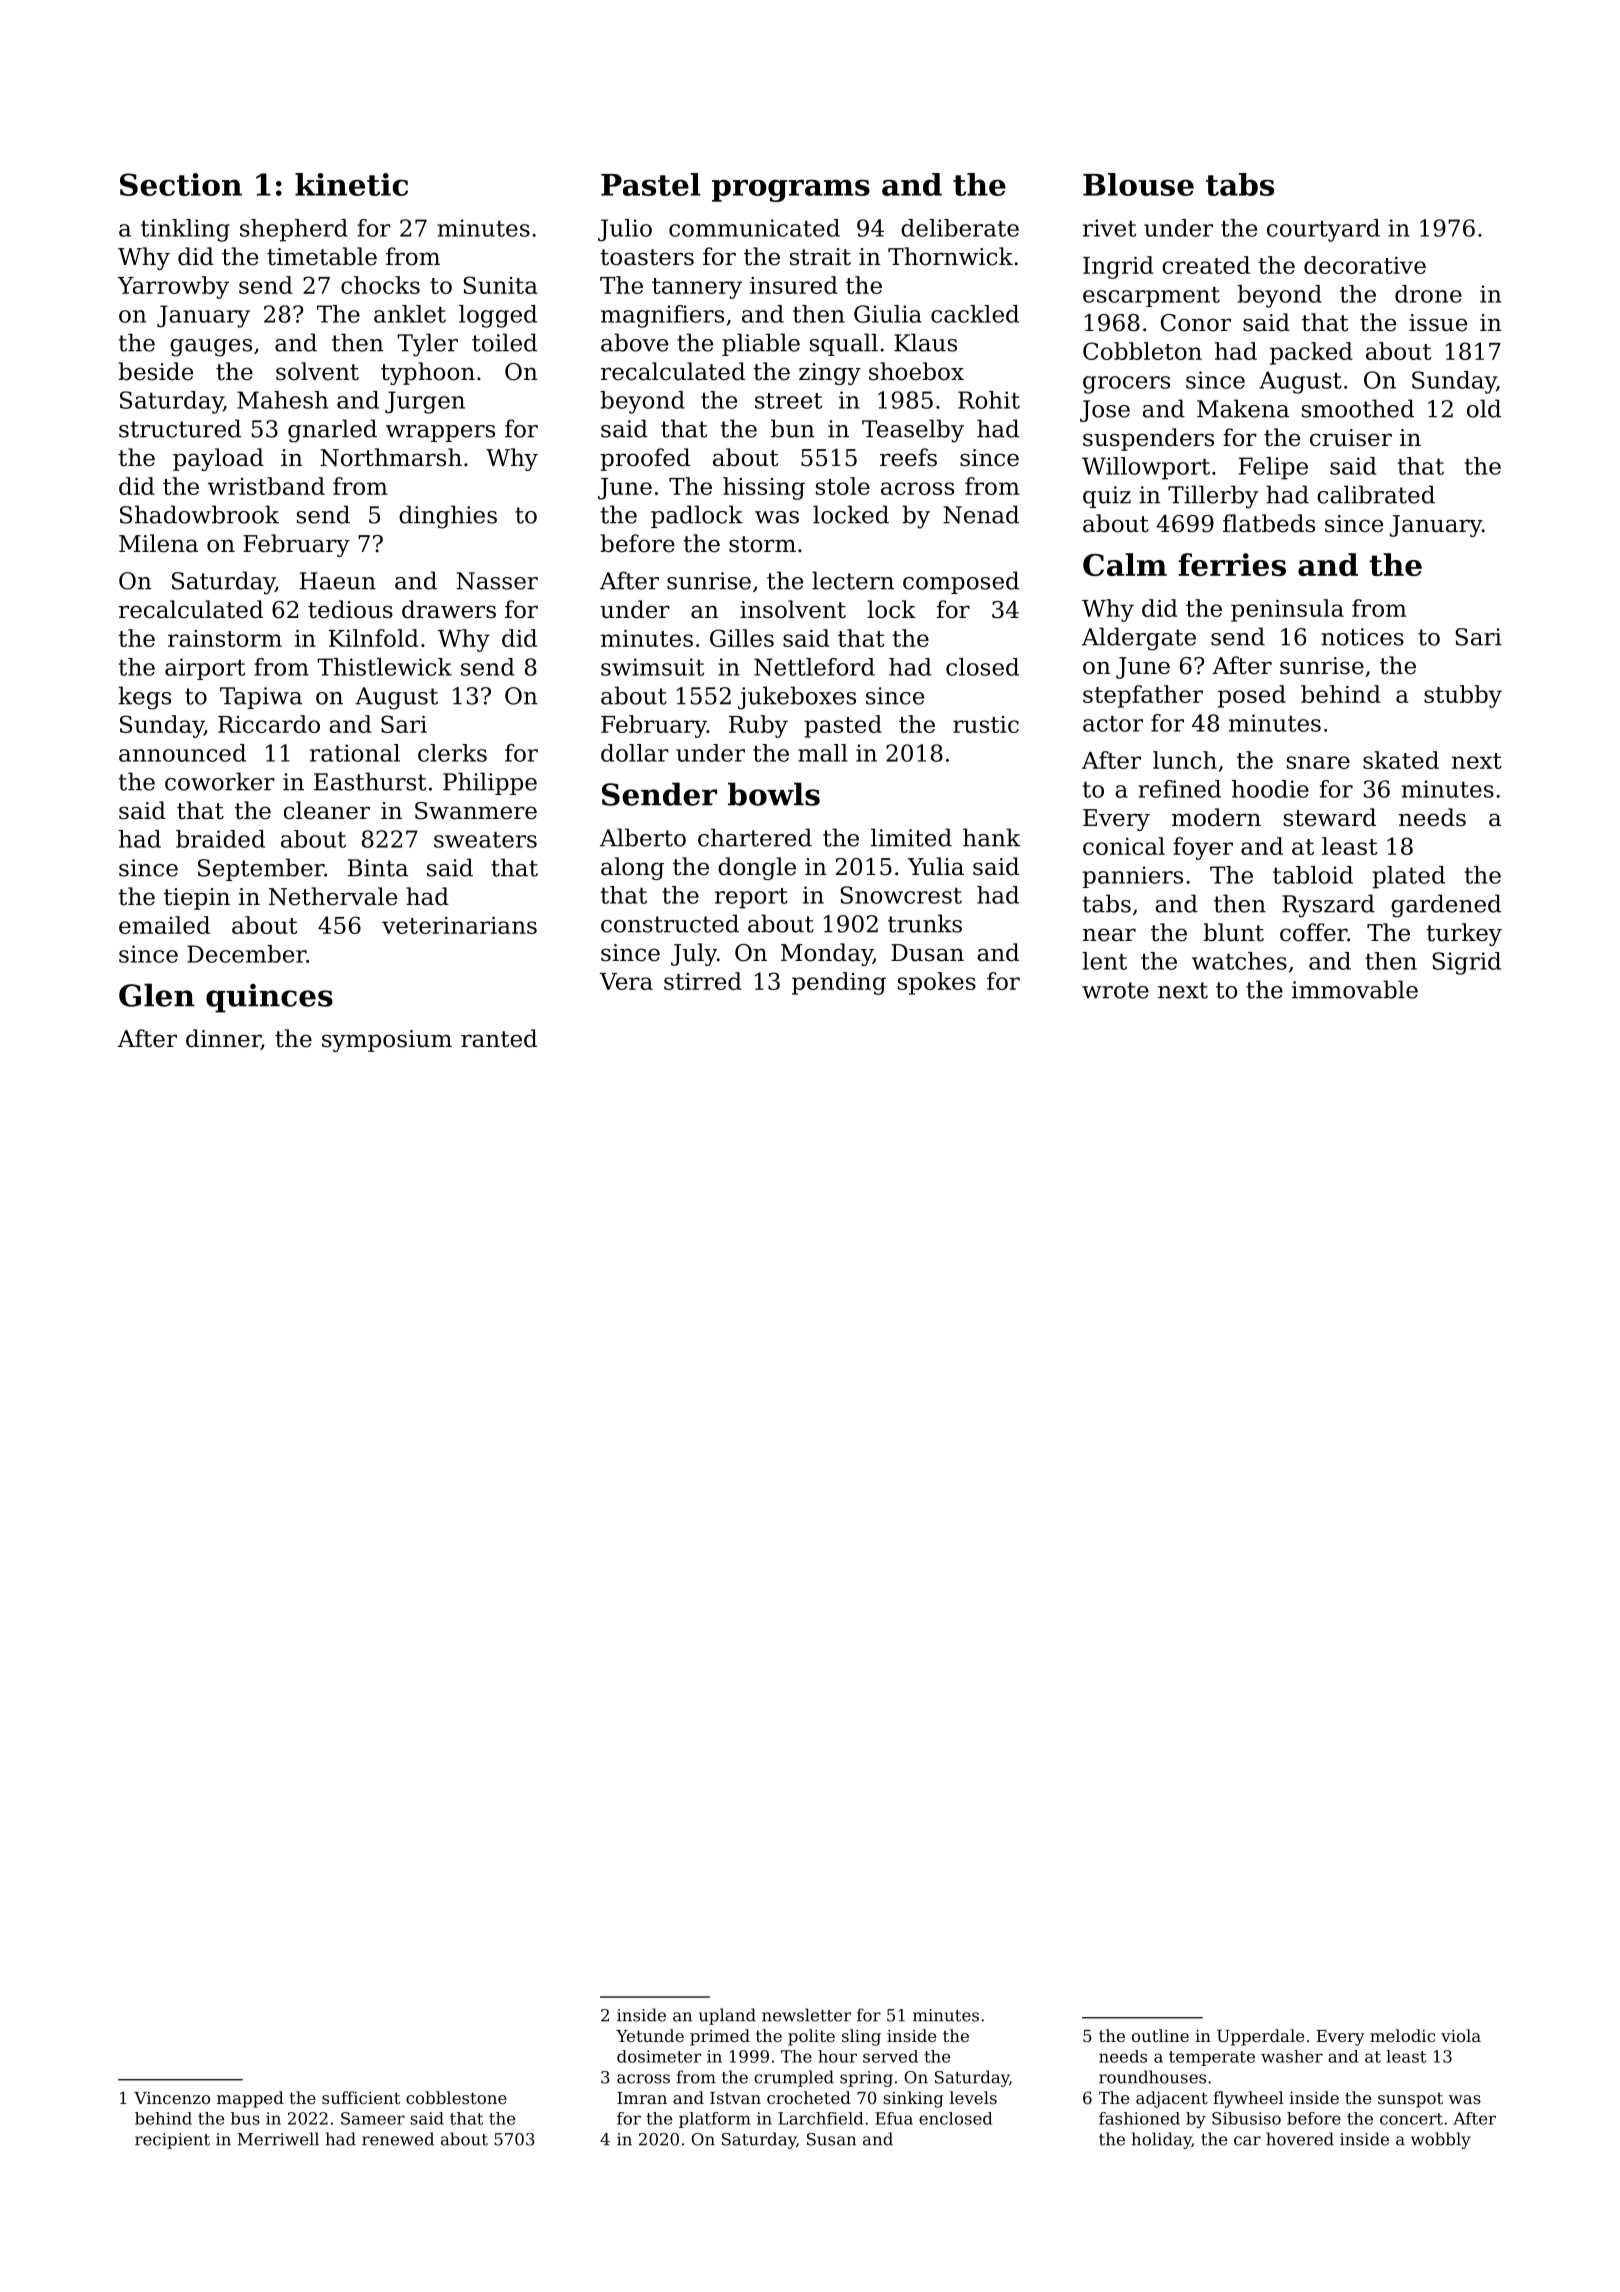 The height and width of the document is (2292, 1620). Describe the element at coordinates (1323, 230) in the document. I see `courtyard` at that location.
